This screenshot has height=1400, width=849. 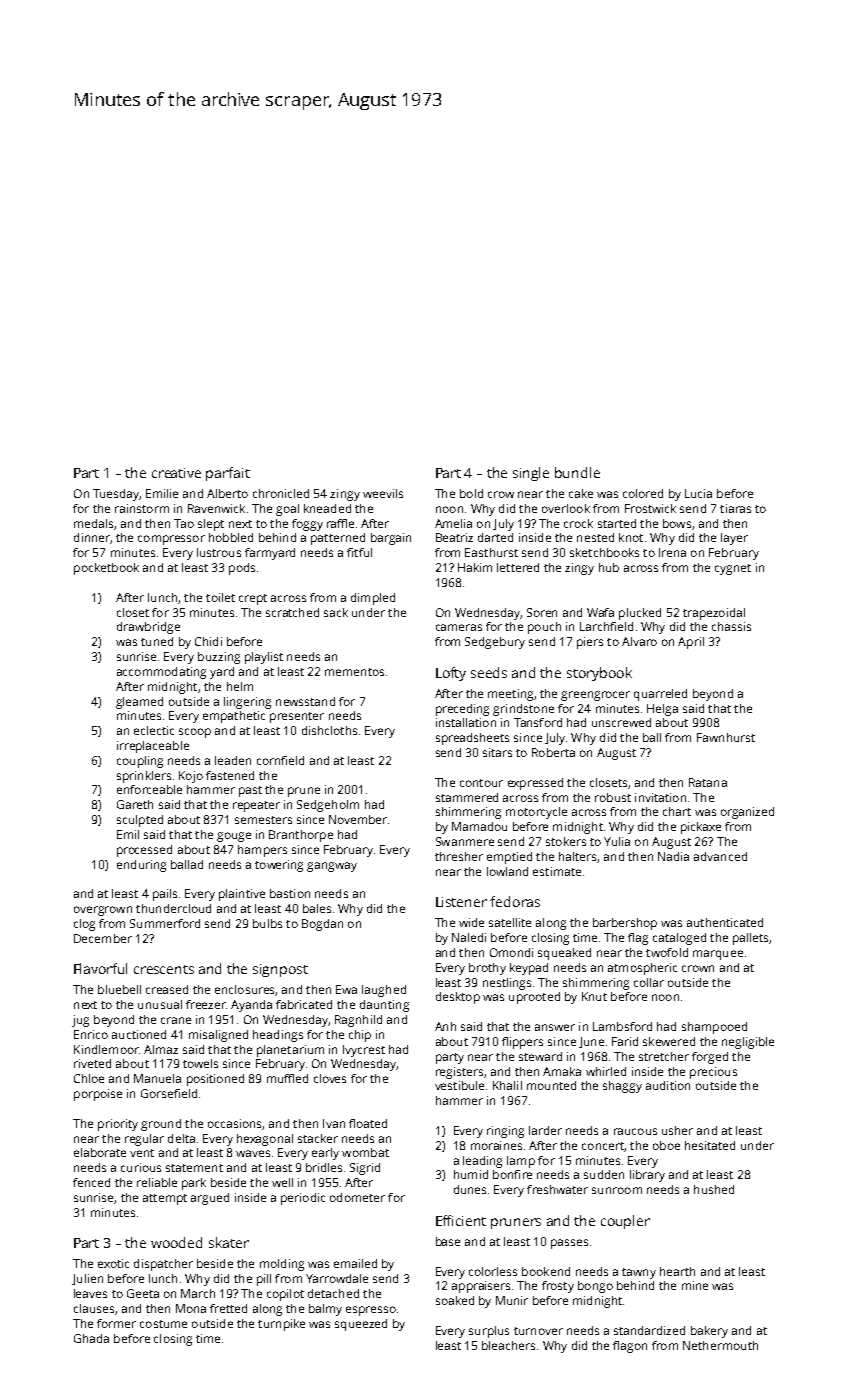 What do you see at coordinates (140, 762) in the screenshot?
I see `coupling` at bounding box center [140, 762].
